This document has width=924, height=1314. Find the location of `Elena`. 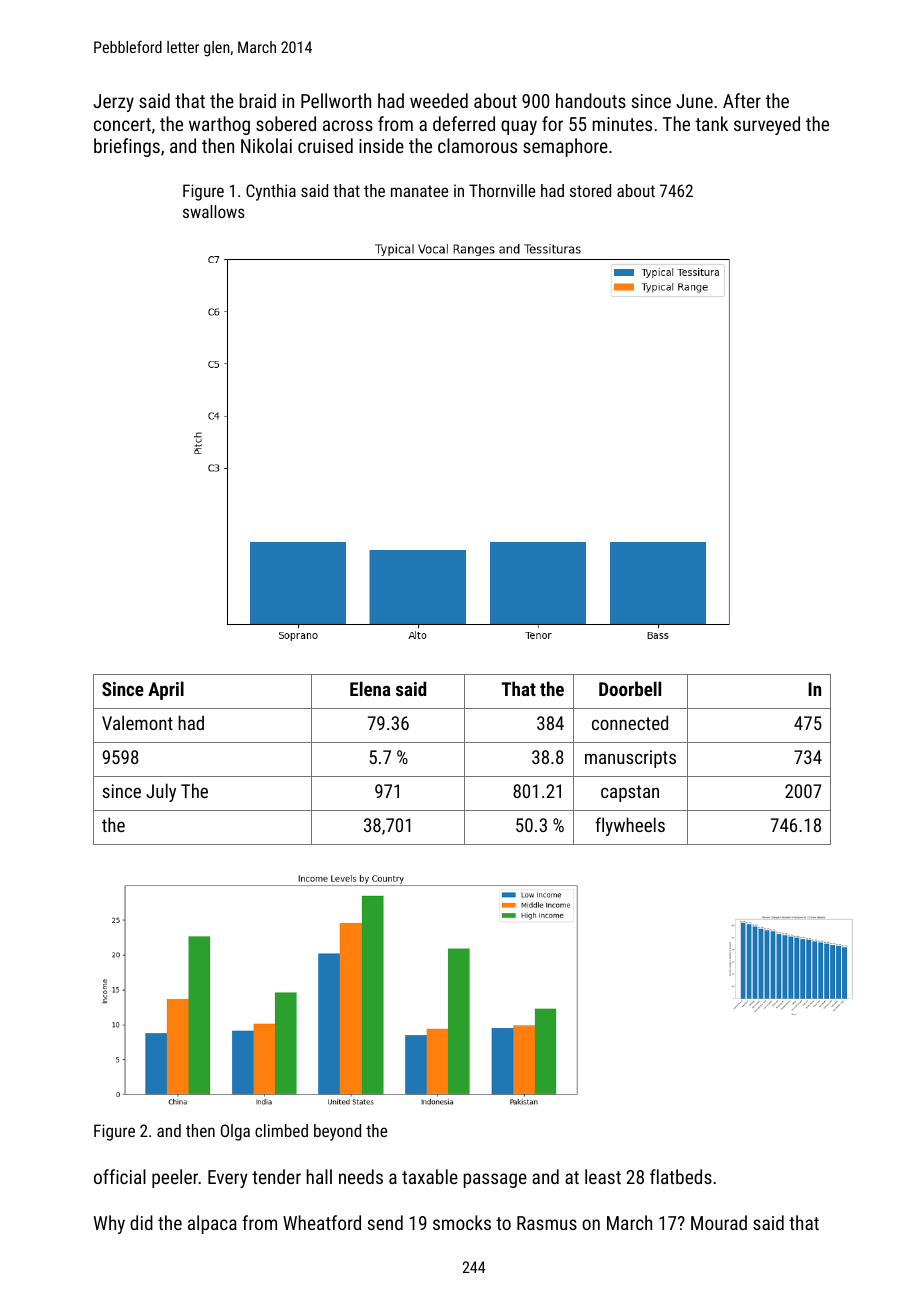

Elena is located at coordinates (370, 688).
